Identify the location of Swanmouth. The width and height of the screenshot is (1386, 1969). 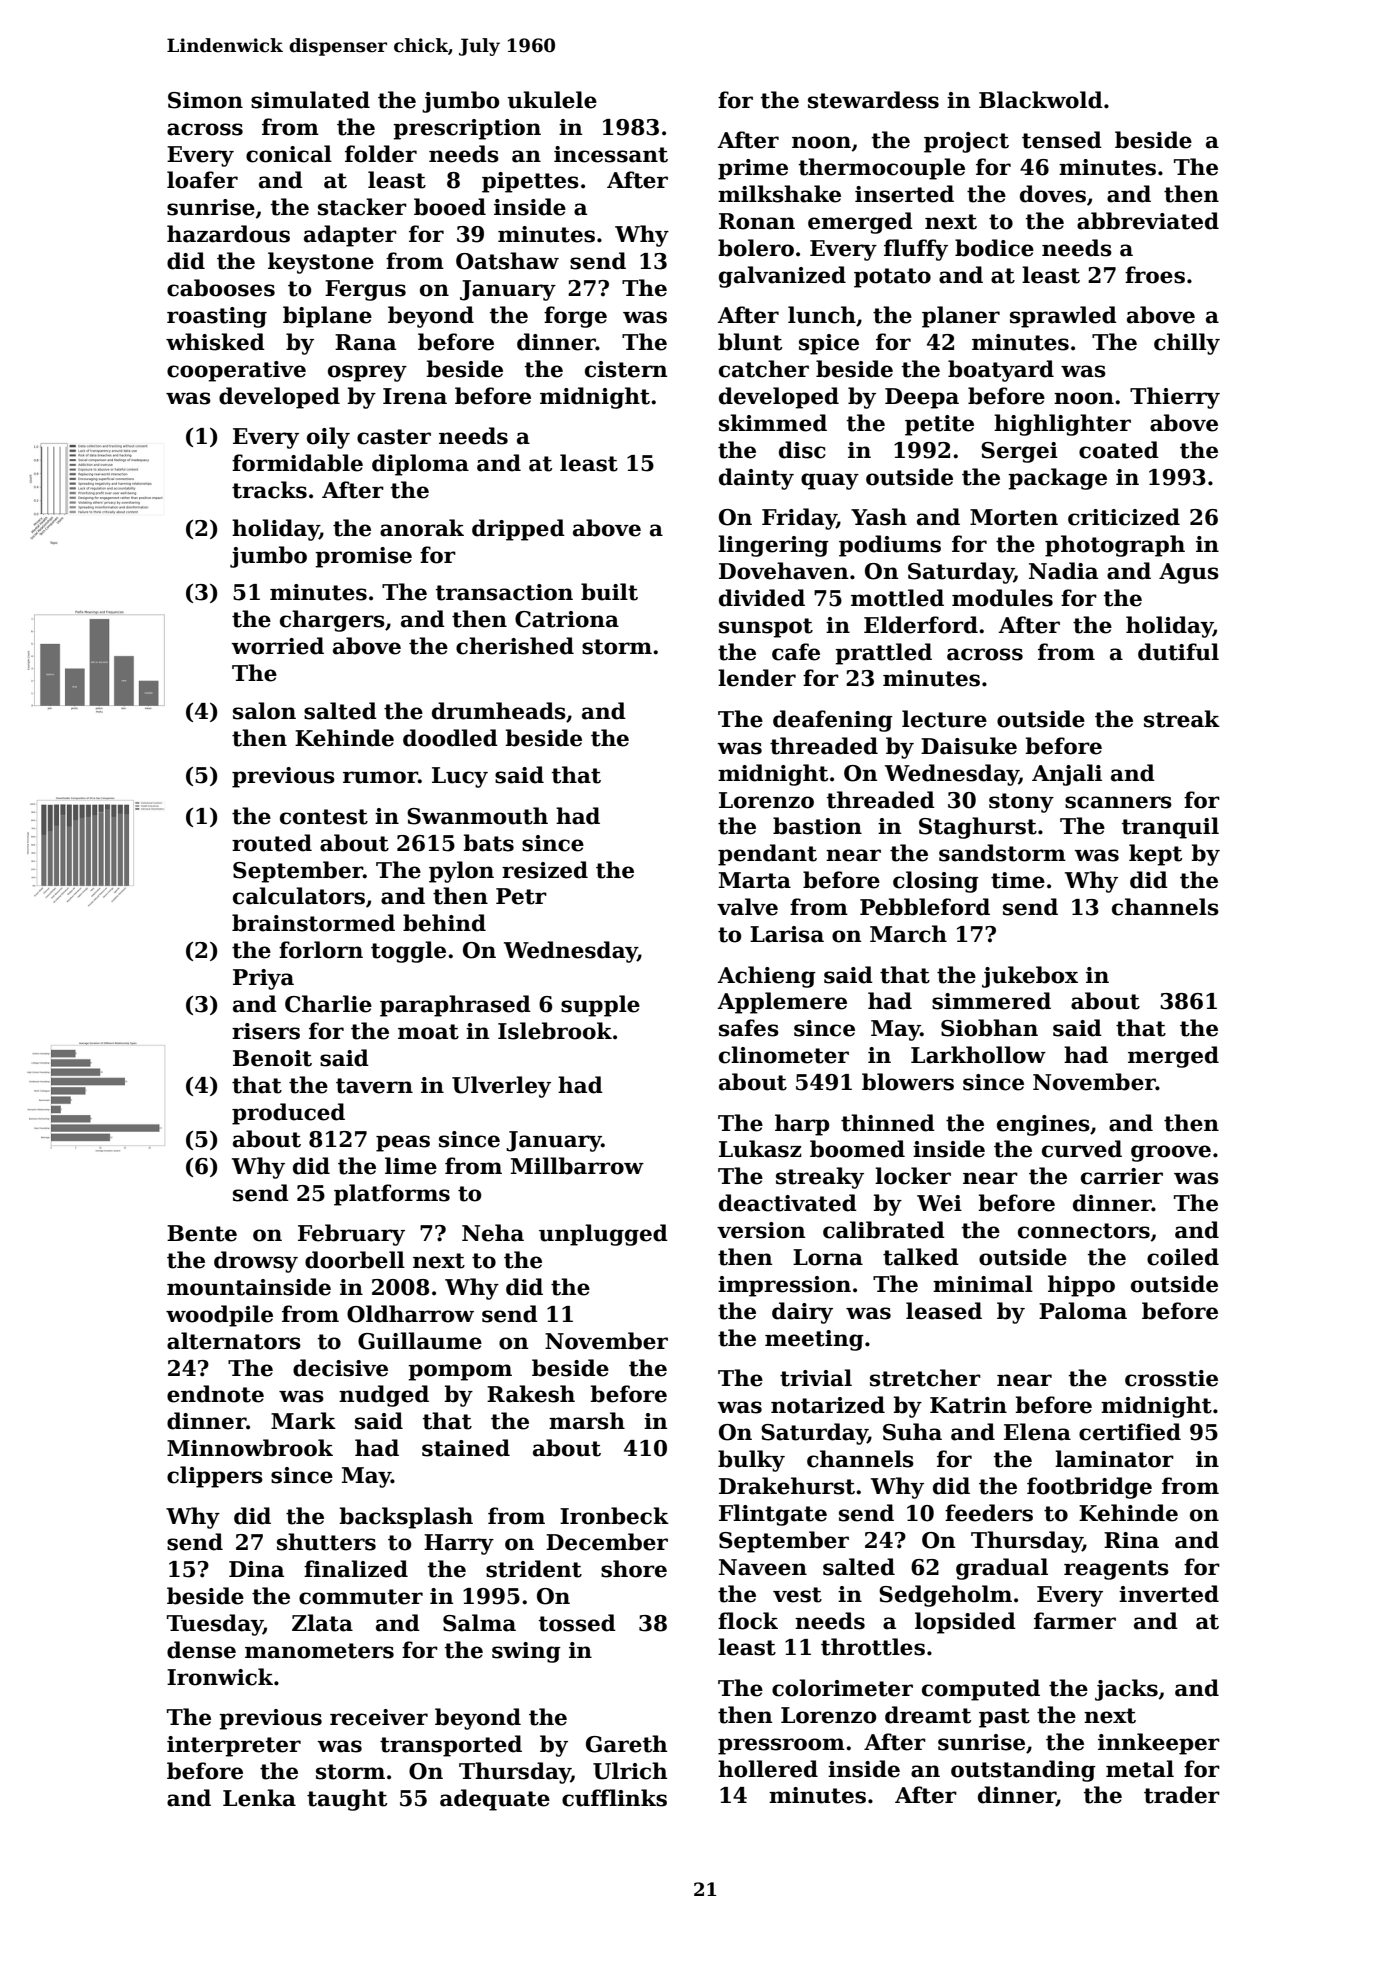
(477, 816).
